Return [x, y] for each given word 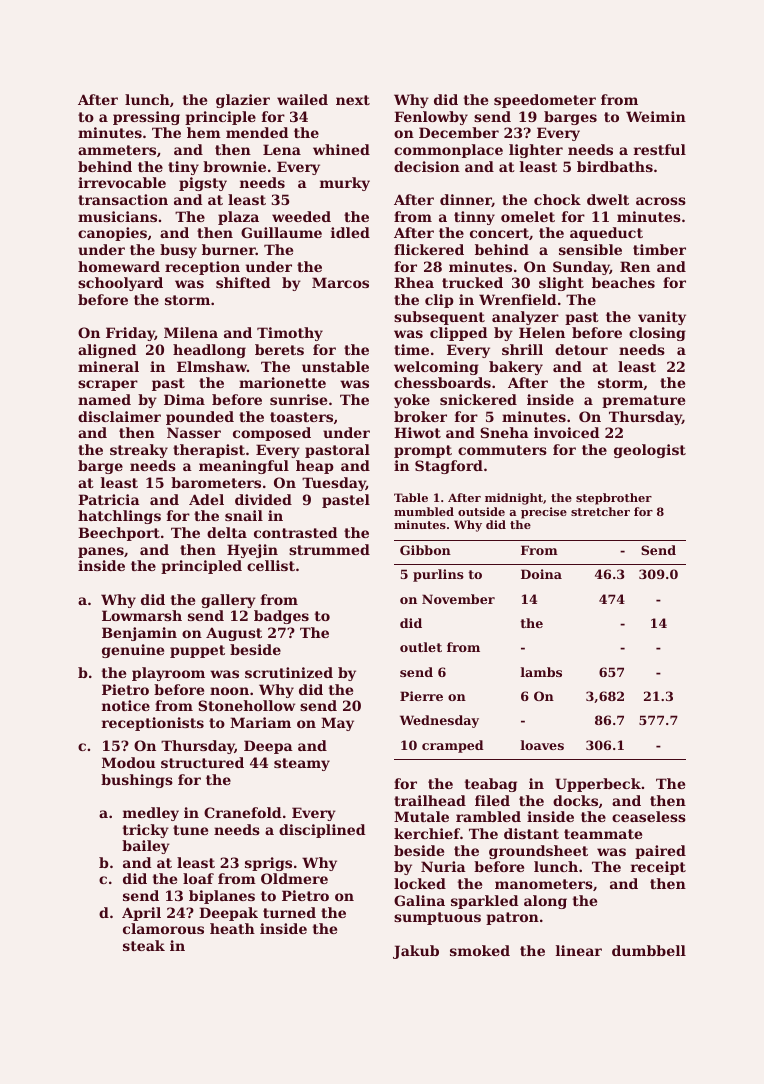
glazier [243, 101]
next [353, 100]
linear [579, 950]
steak [144, 945]
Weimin [656, 116]
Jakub [416, 952]
